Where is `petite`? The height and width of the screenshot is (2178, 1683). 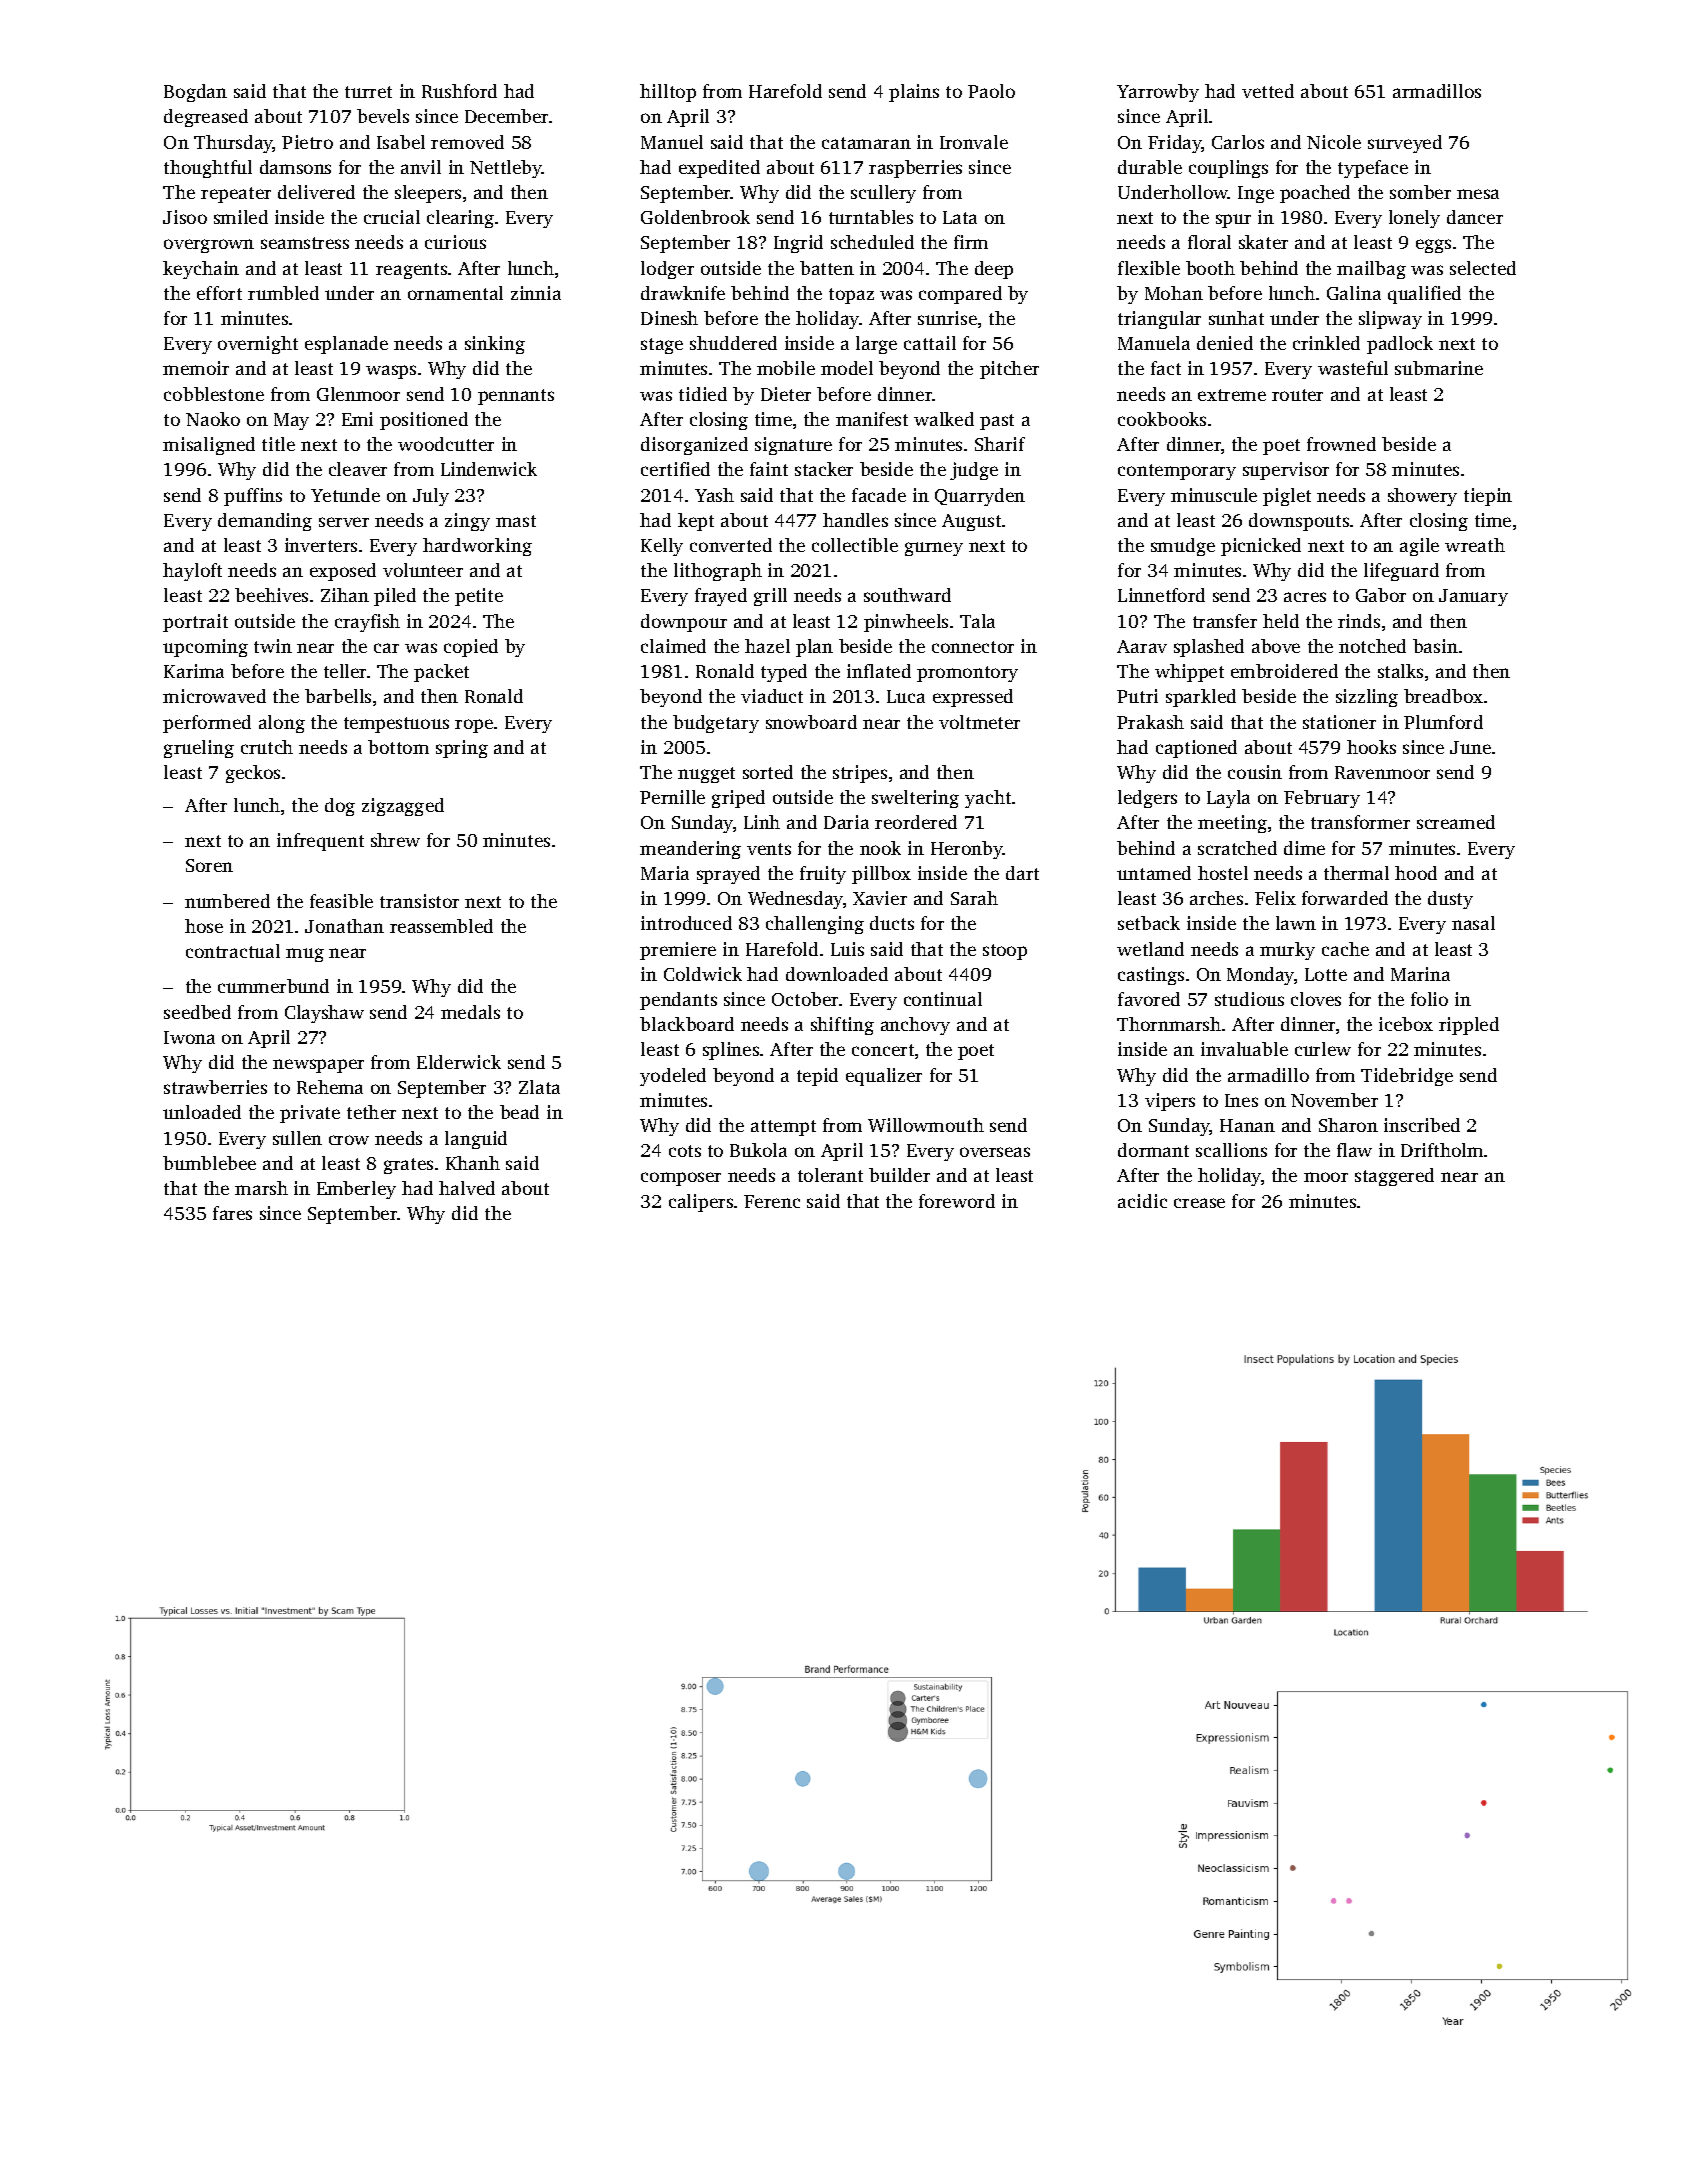 petite is located at coordinates (479, 597).
